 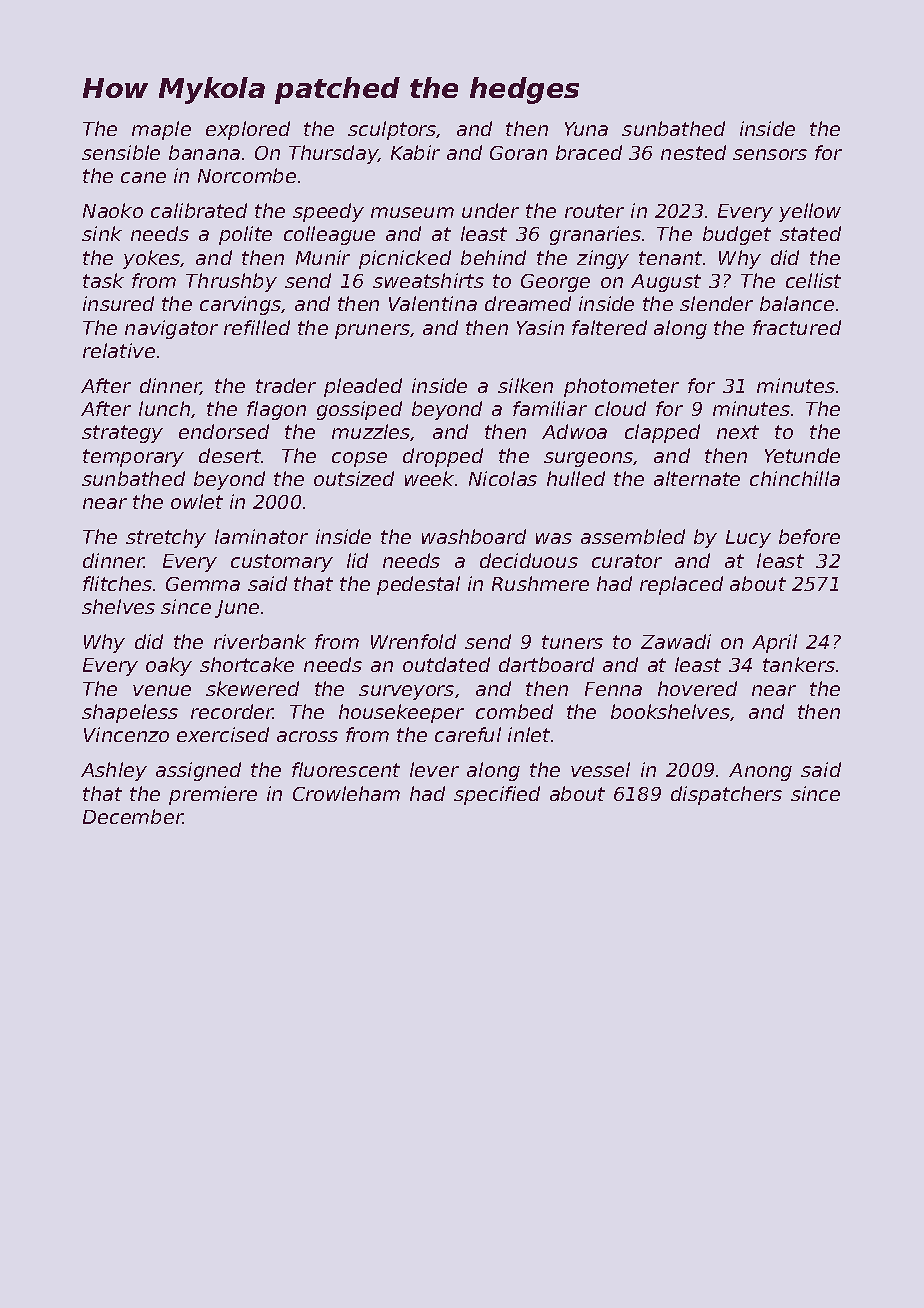 What do you see at coordinates (237, 609) in the document?
I see `June` at bounding box center [237, 609].
